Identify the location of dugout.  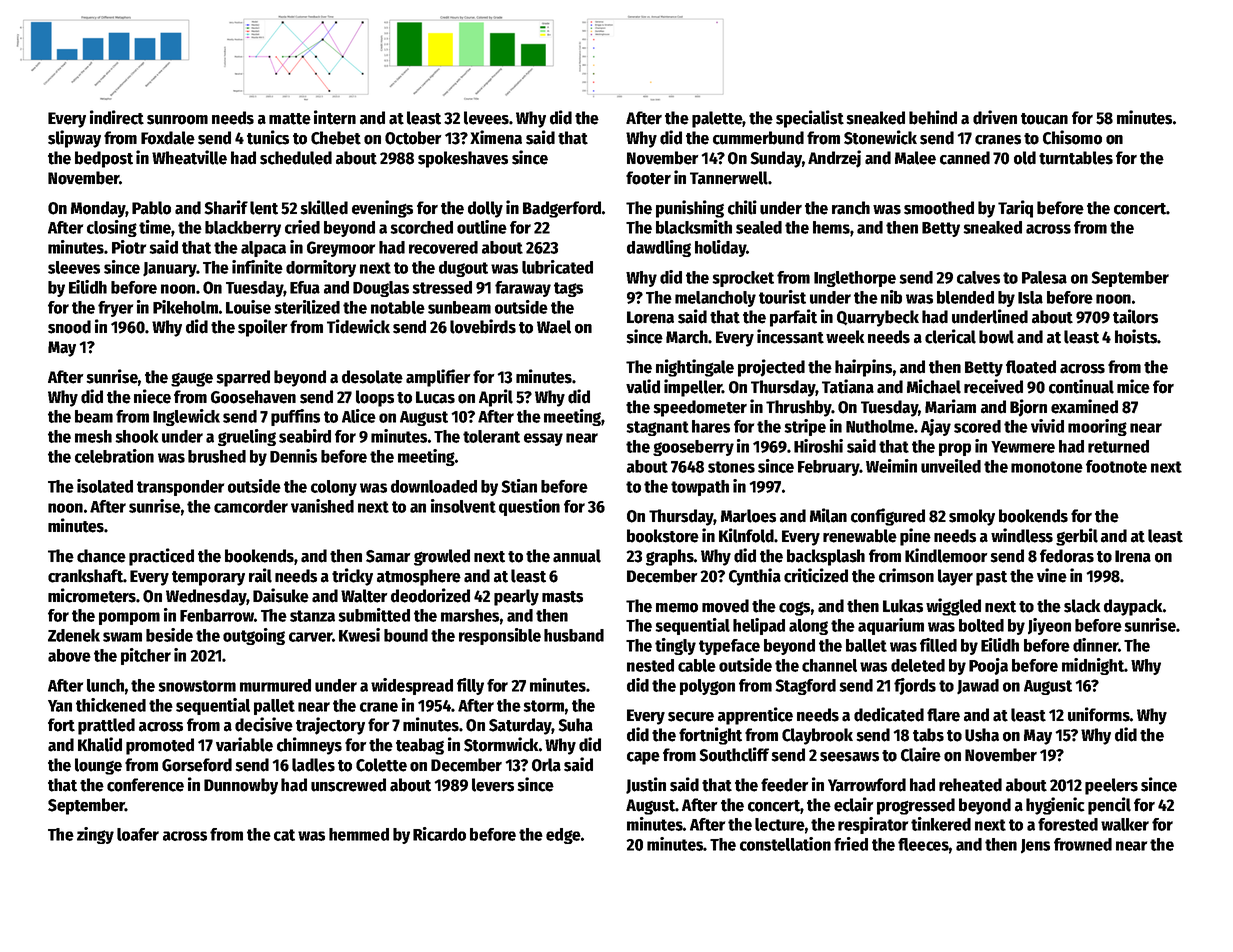
(463, 269).
